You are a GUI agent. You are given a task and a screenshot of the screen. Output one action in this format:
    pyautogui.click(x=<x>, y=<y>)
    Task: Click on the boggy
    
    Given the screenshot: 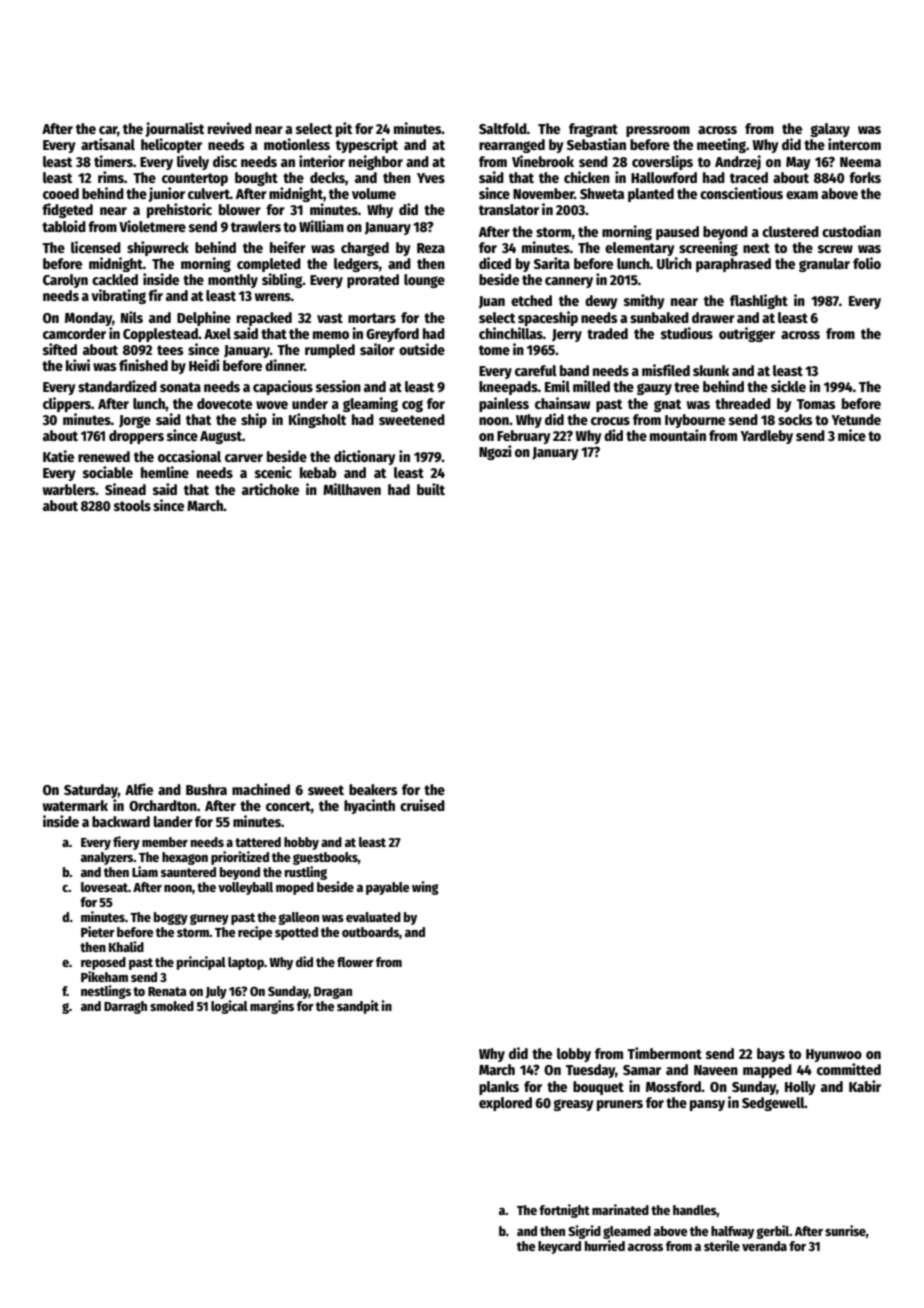 What is the action you would take?
    pyautogui.click(x=171, y=918)
